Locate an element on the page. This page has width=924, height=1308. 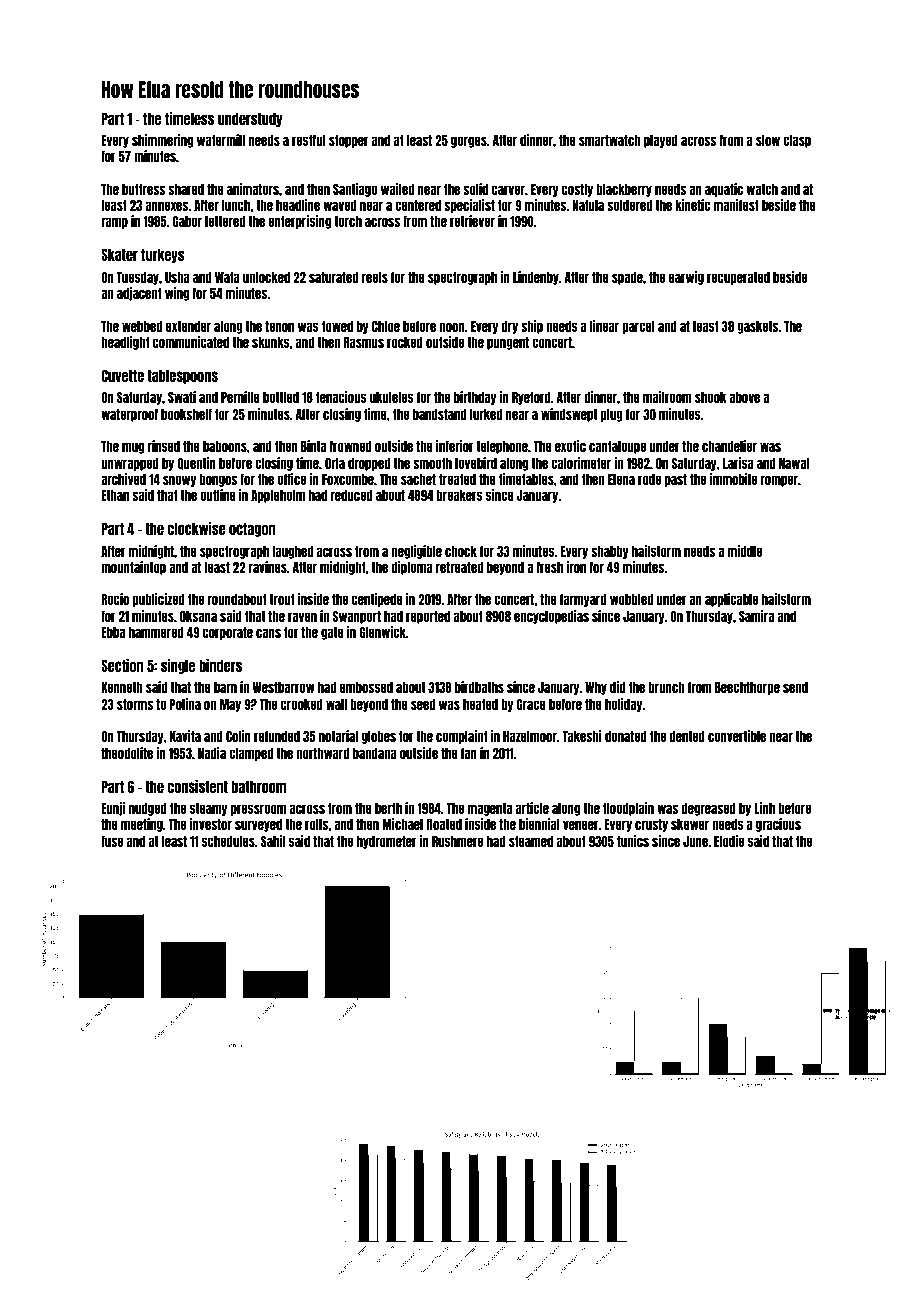
embossed is located at coordinates (366, 687).
